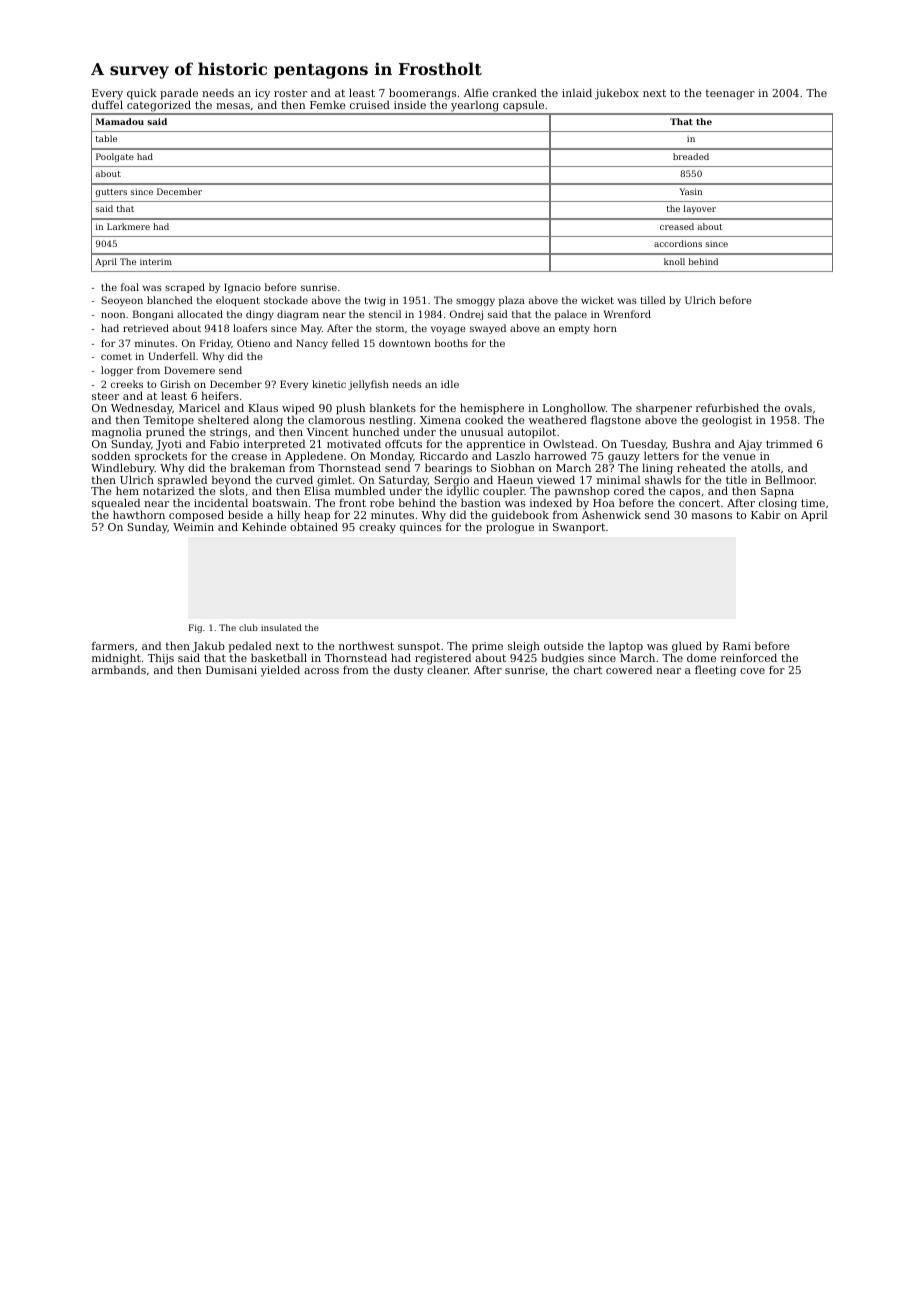 This screenshot has width=924, height=1308. Describe the element at coordinates (524, 647) in the screenshot. I see `sleigh` at that location.
